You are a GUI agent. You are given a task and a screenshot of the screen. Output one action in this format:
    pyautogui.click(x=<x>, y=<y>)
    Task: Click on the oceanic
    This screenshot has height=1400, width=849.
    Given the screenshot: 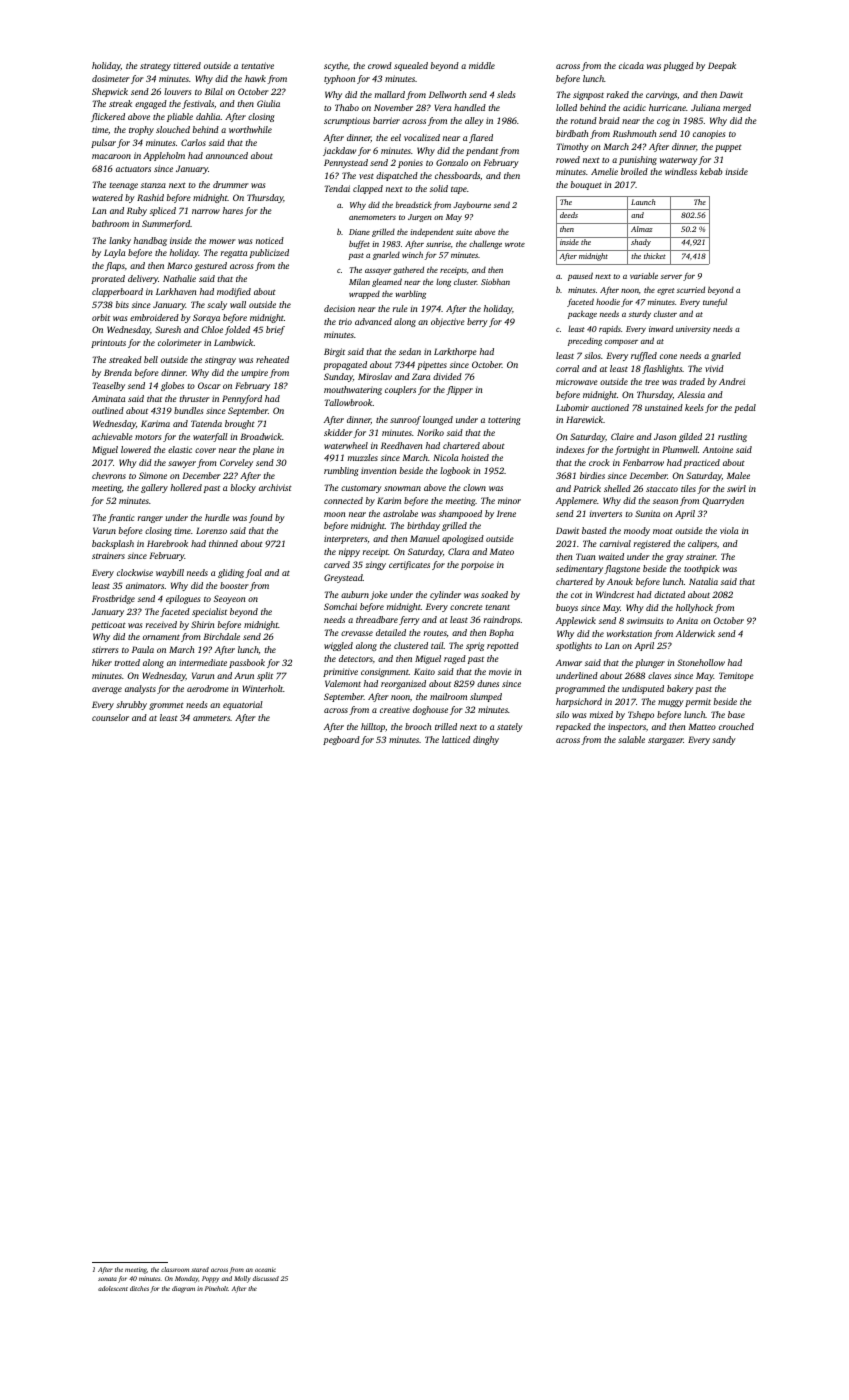 What is the action you would take?
    pyautogui.click(x=265, y=1269)
